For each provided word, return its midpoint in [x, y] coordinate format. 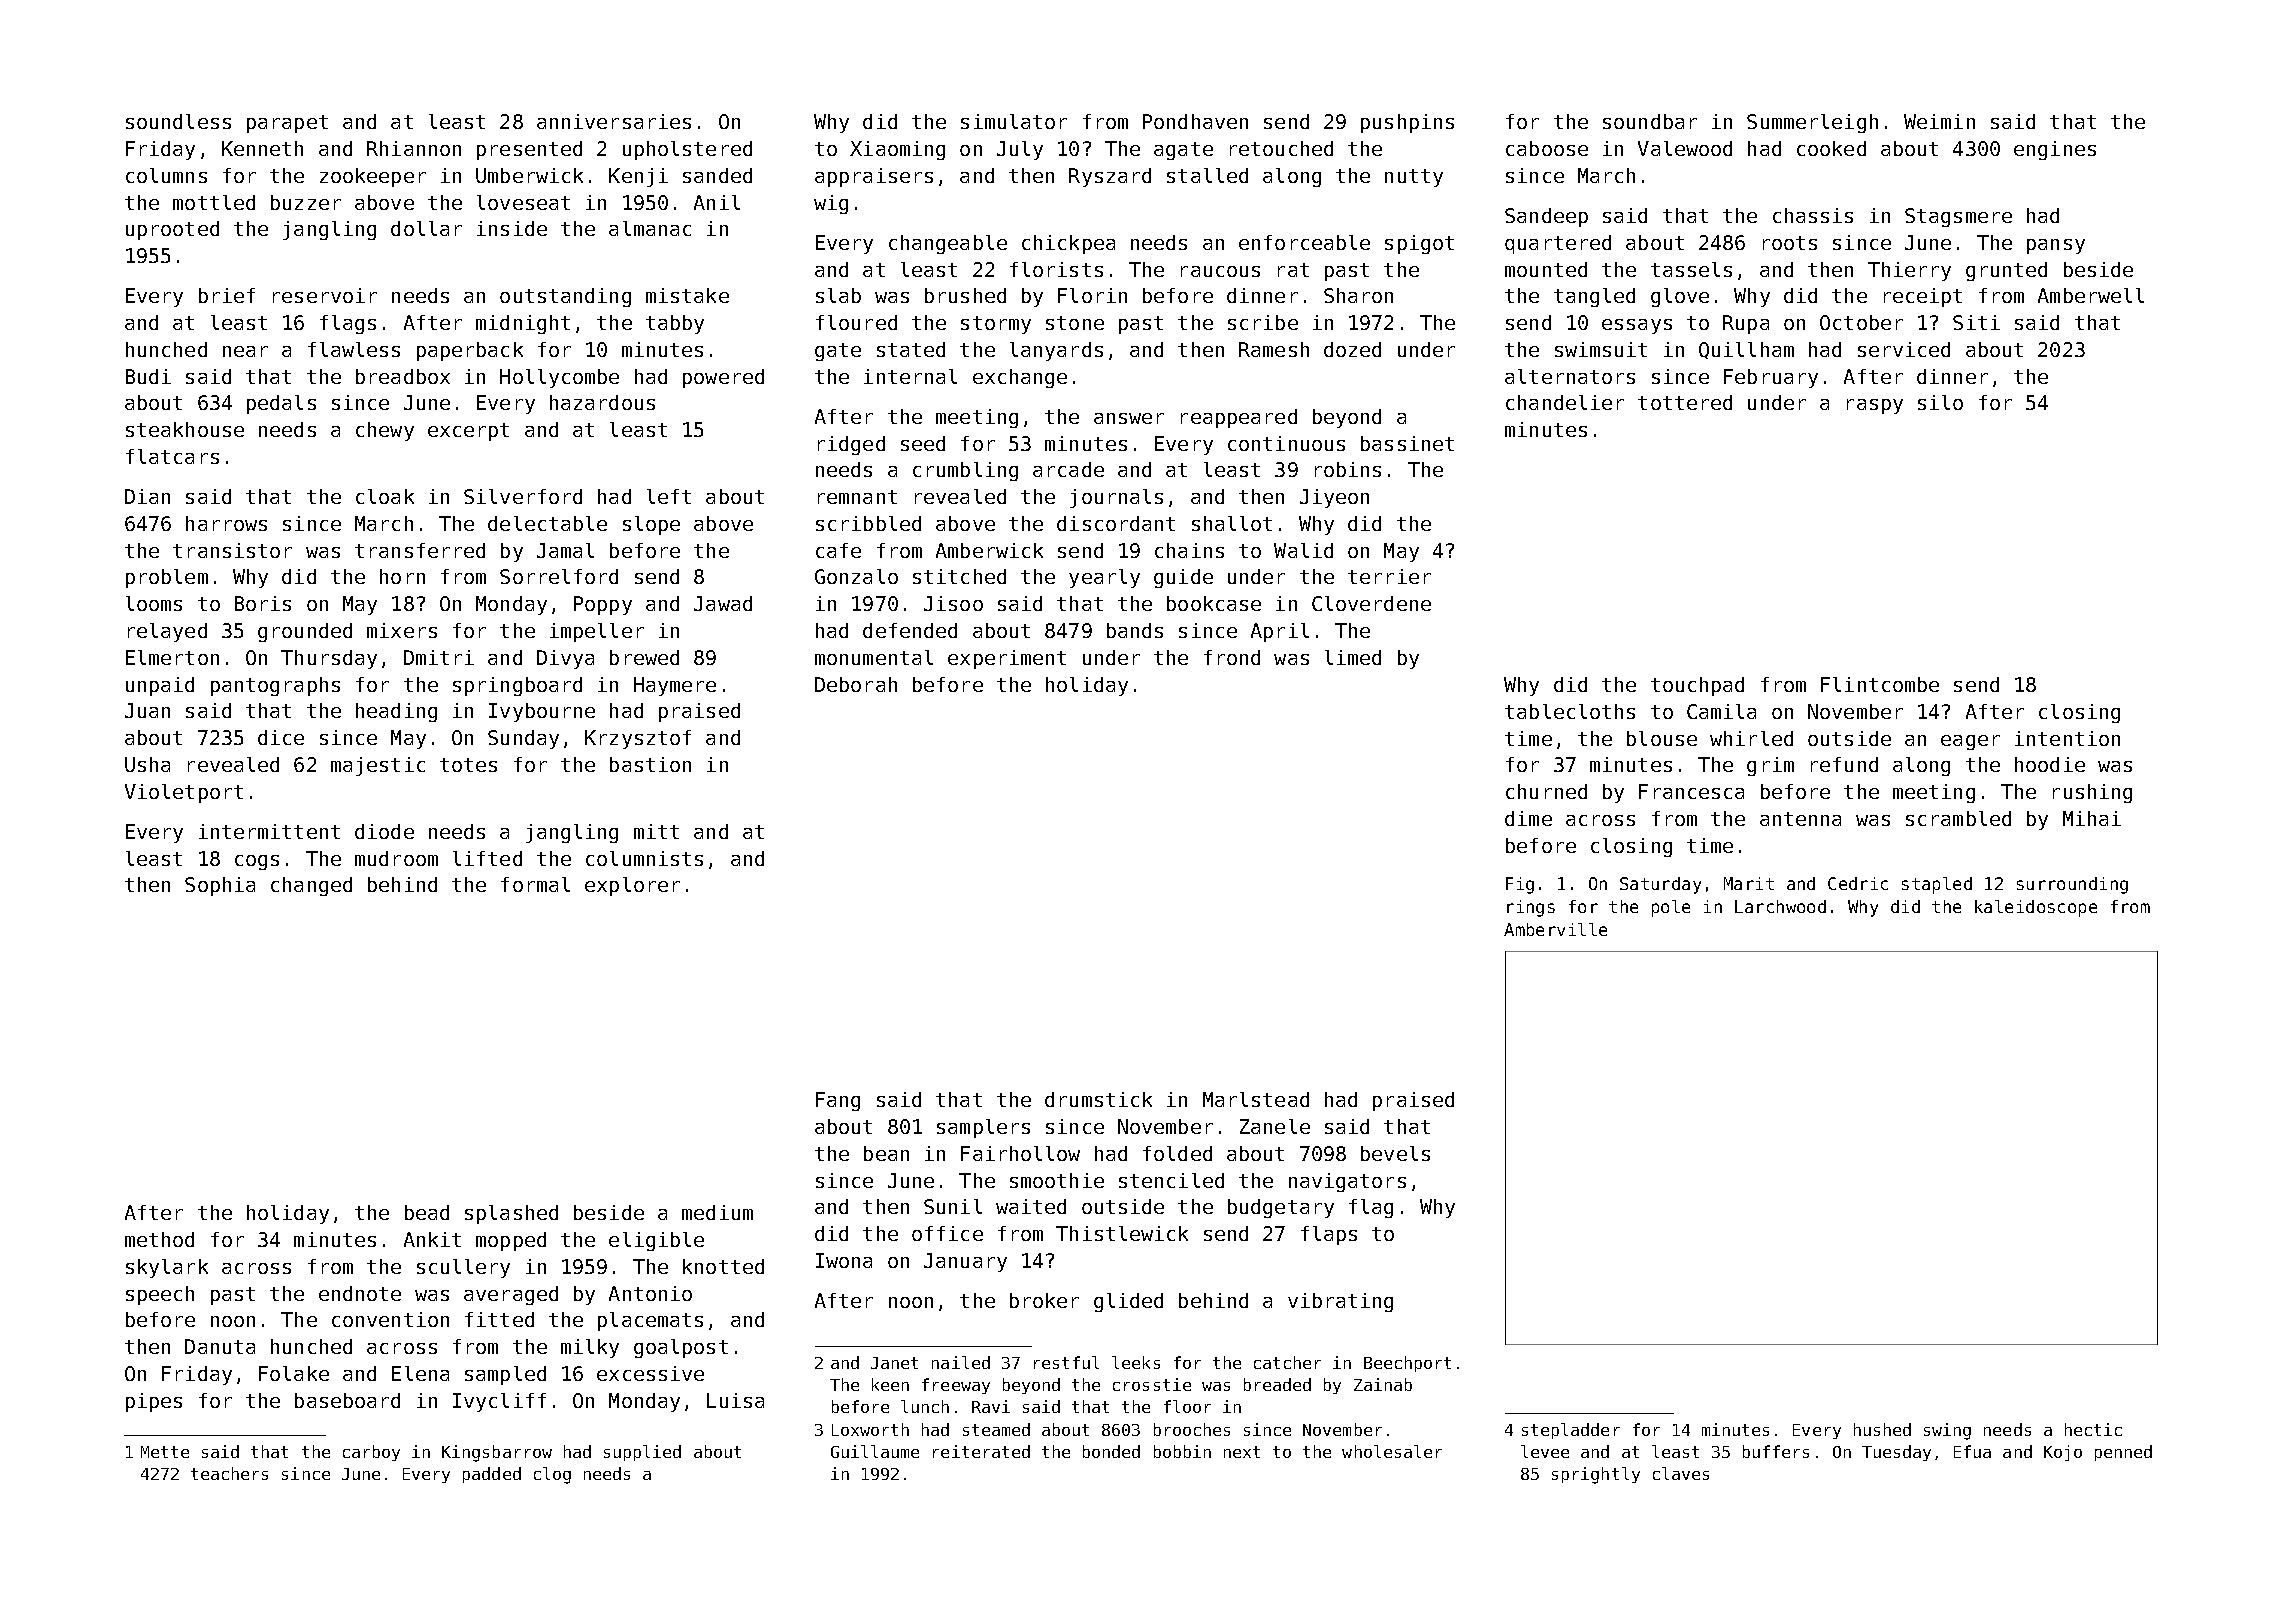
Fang [838, 1101]
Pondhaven [1195, 121]
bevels [1395, 1153]
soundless [178, 121]
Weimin [1939, 121]
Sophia [220, 886]
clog [552, 1475]
